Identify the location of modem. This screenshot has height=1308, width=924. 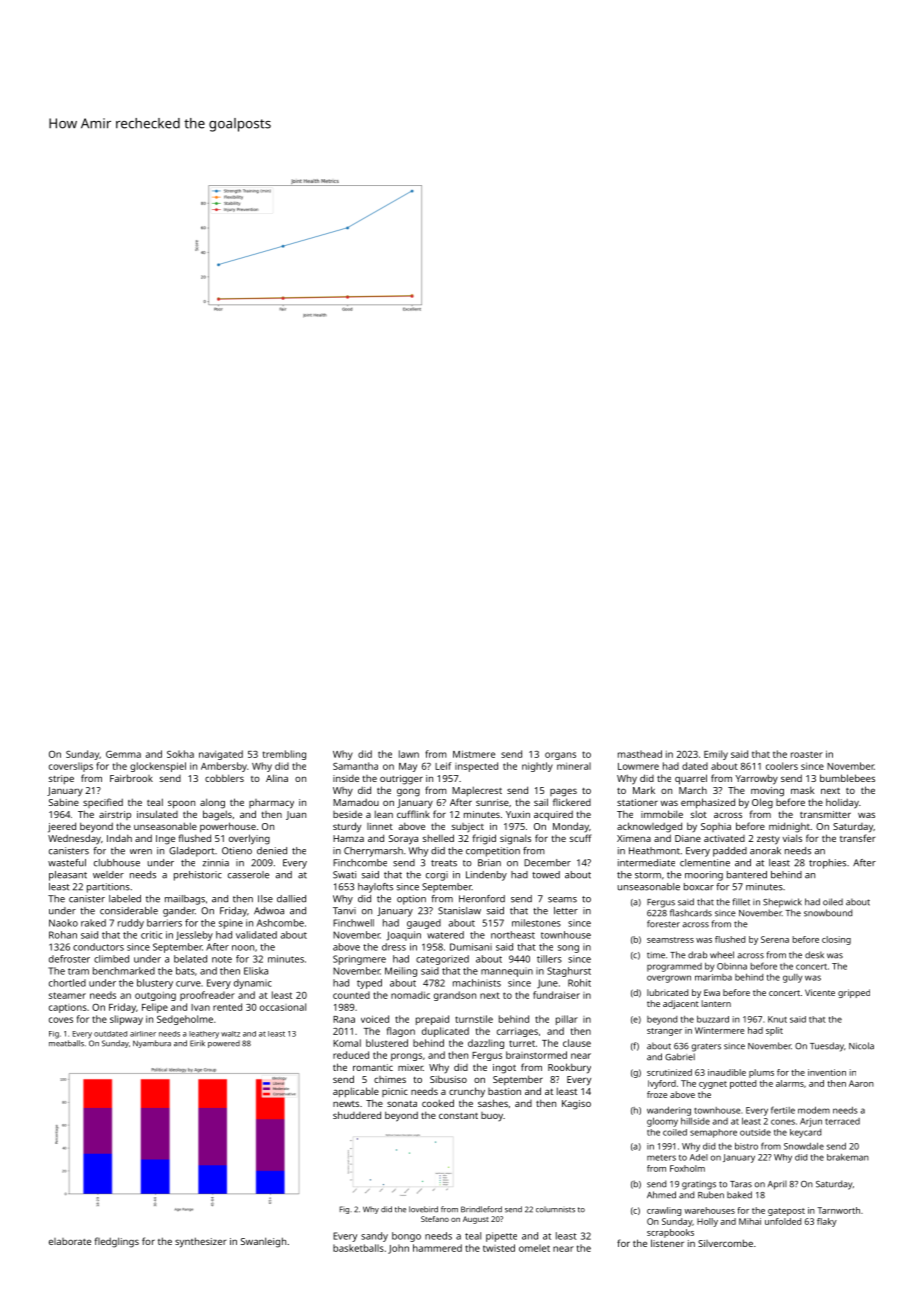
(814, 1110).
